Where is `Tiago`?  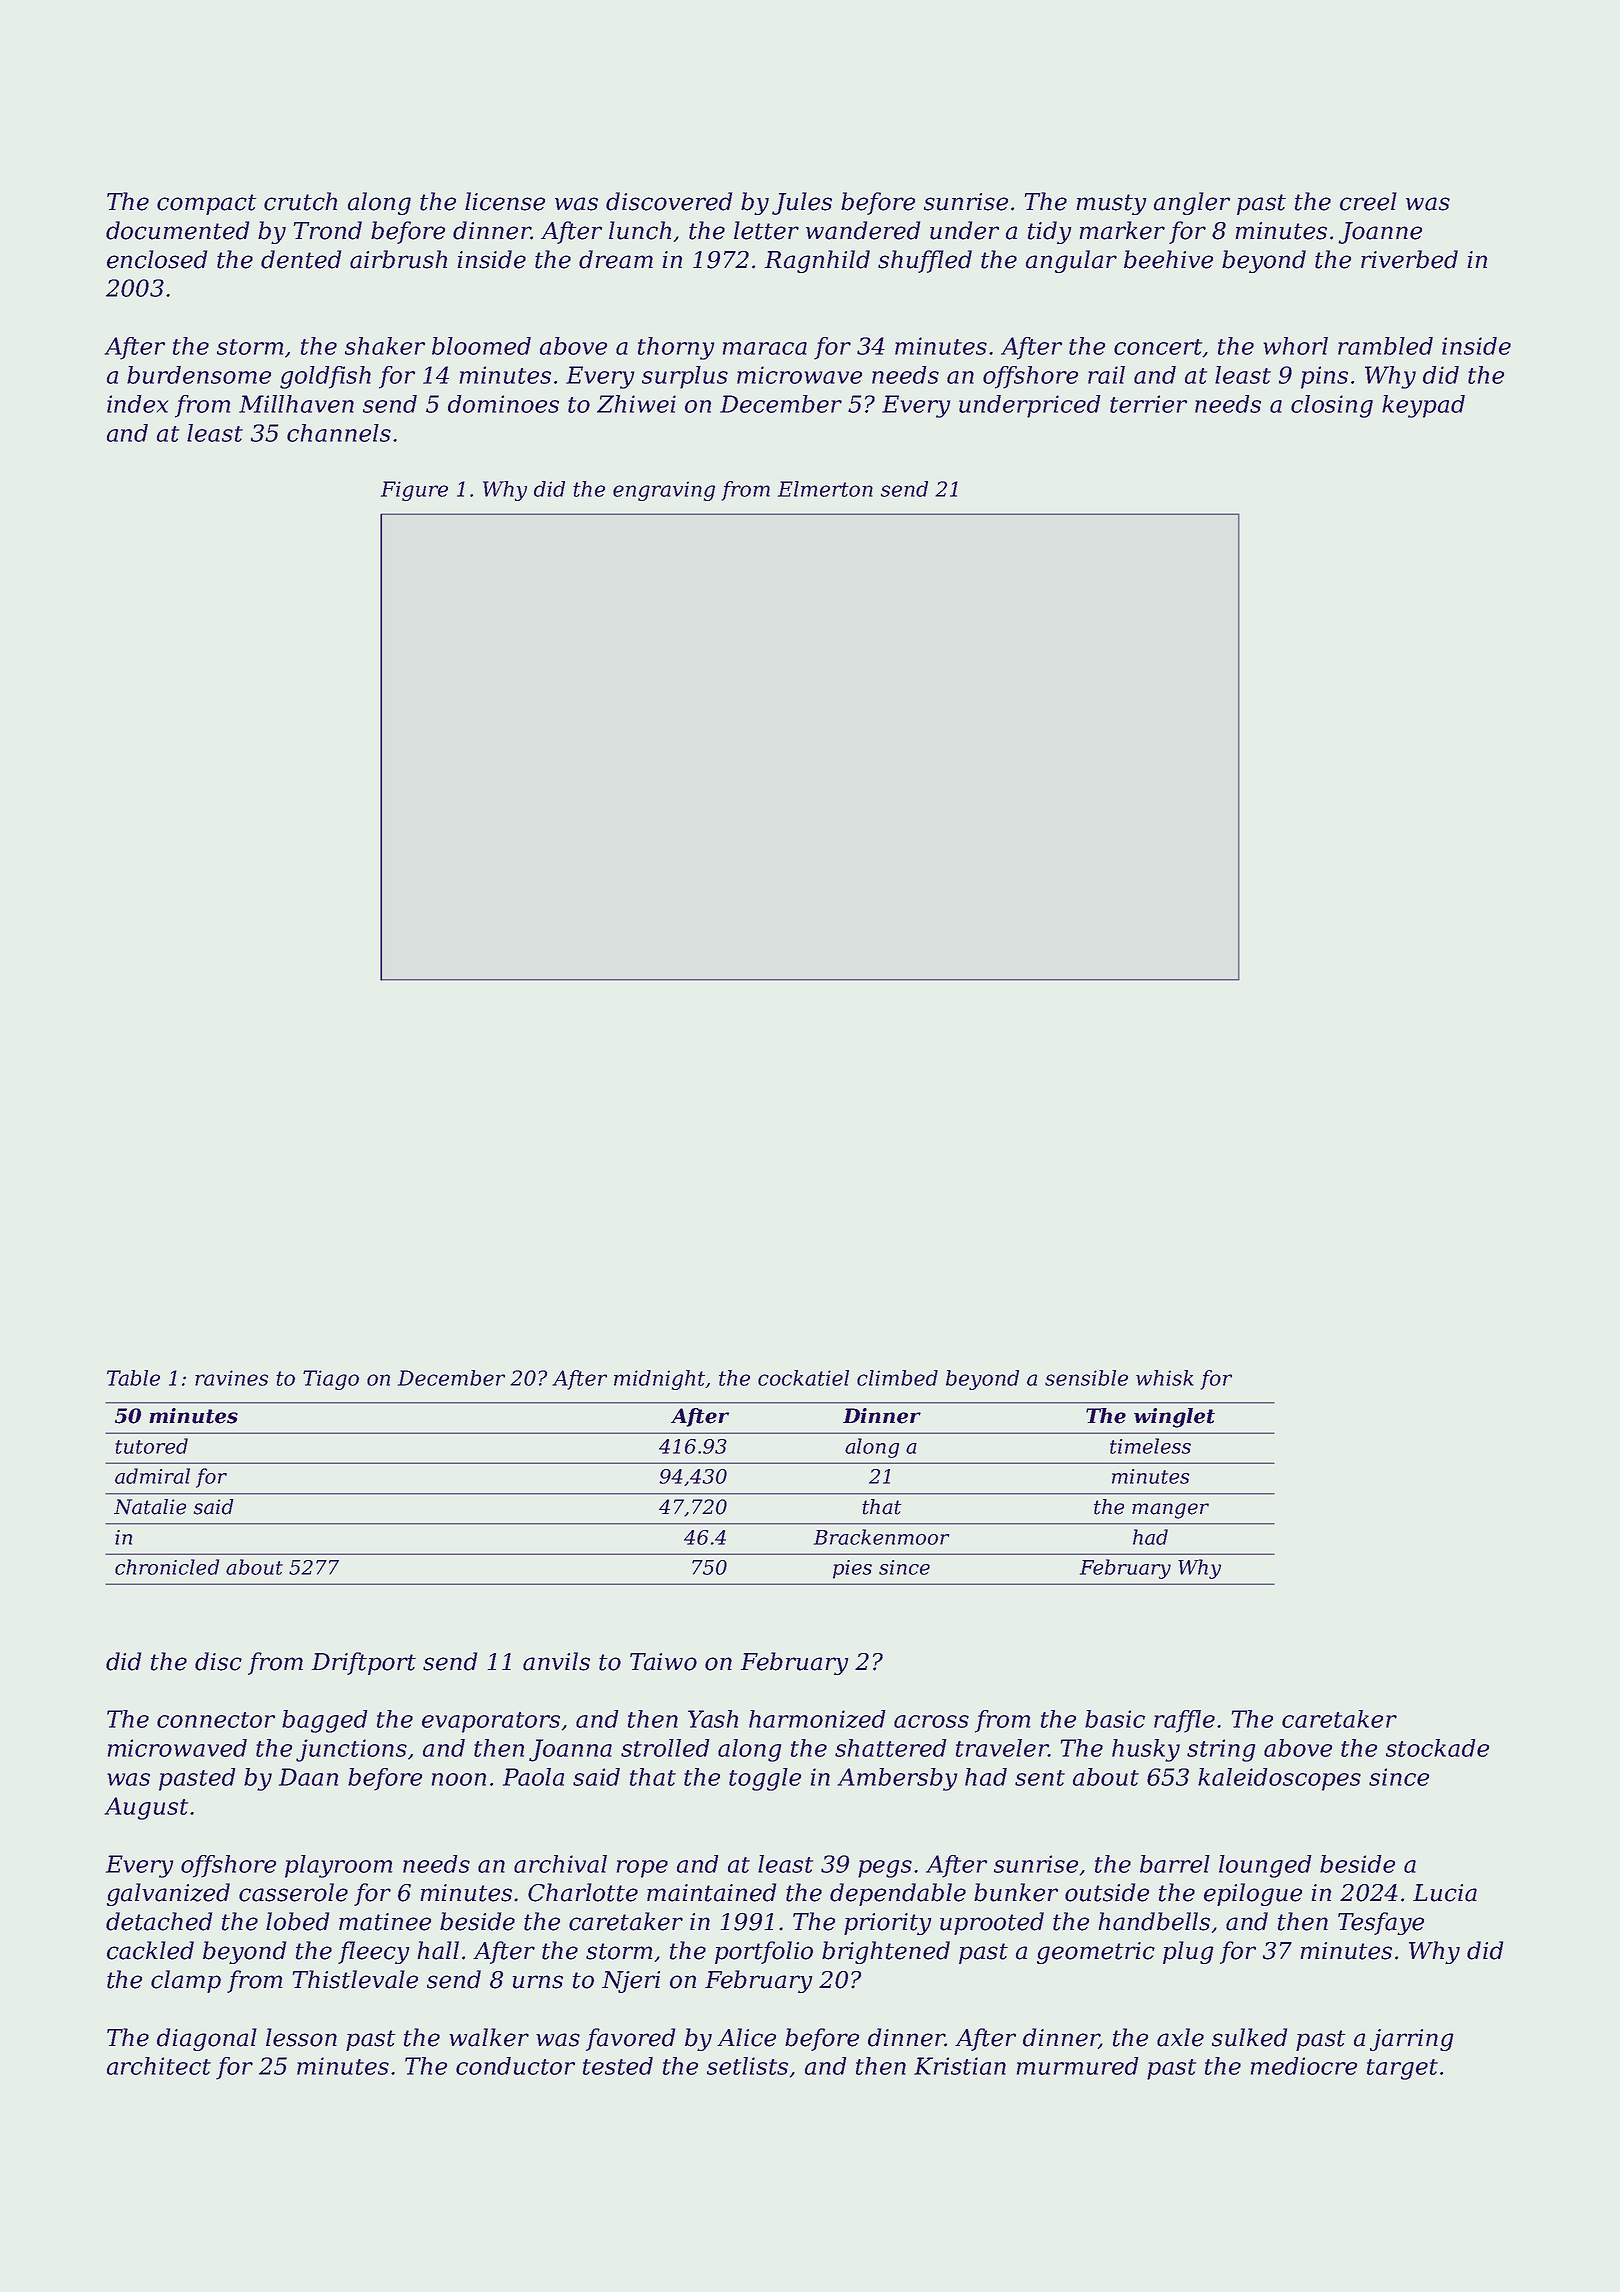 Tiago is located at coordinates (331, 1380).
